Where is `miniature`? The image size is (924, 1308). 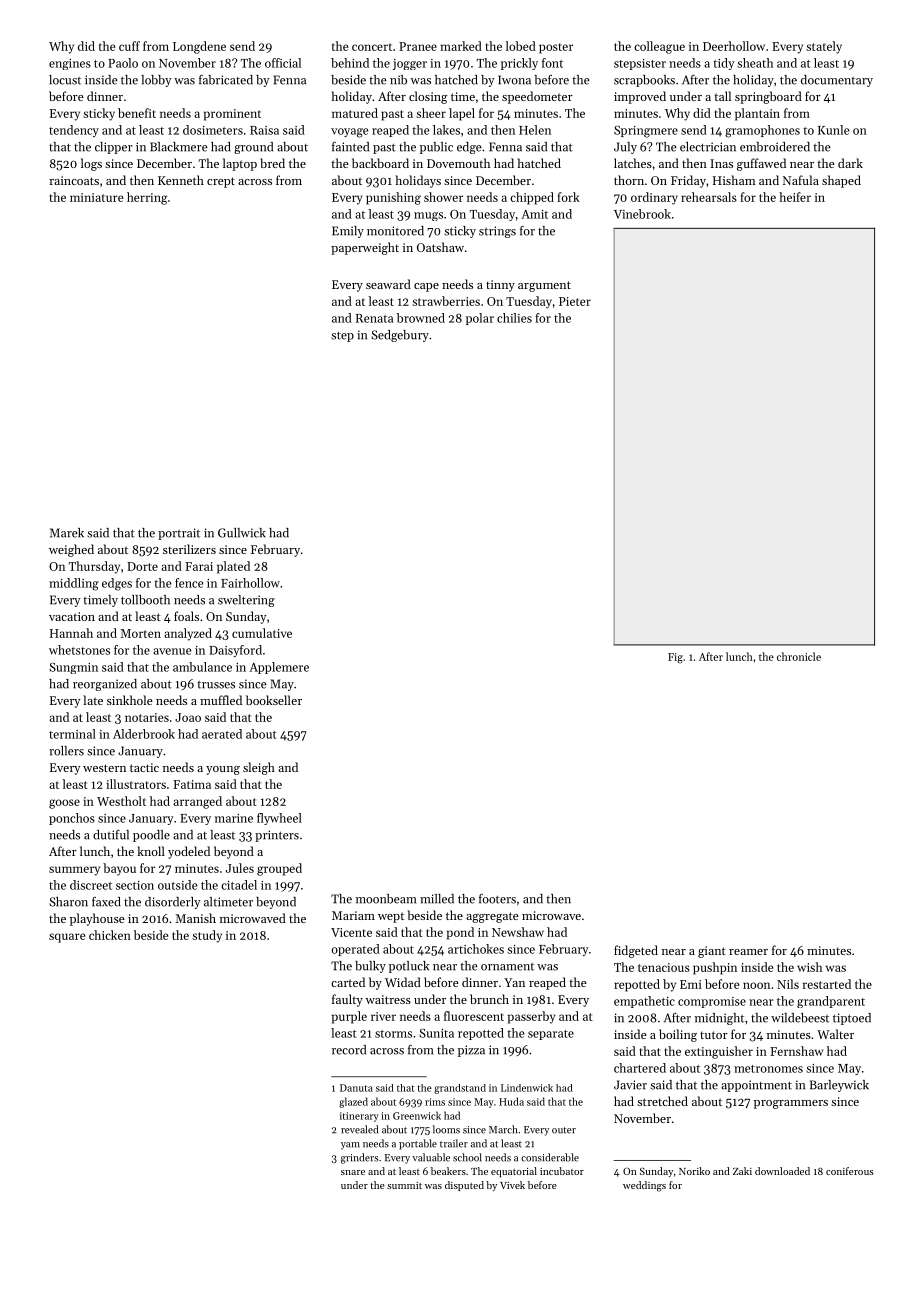 miniature is located at coordinates (96, 197).
